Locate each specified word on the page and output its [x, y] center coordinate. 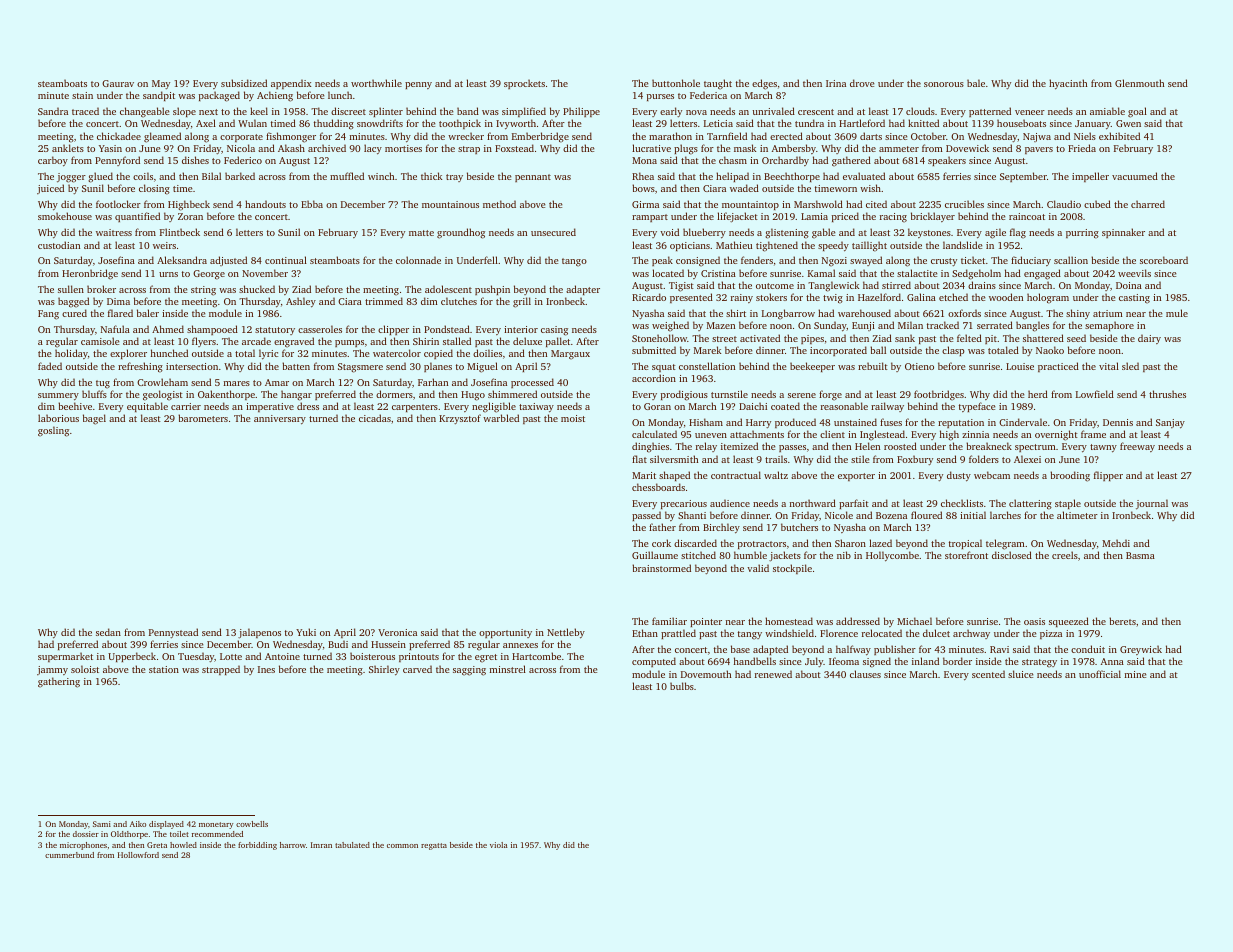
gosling [53, 431]
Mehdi [1116, 543]
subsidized [244, 83]
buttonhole [676, 83]
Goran [657, 406]
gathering [59, 682]
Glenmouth [1139, 83]
